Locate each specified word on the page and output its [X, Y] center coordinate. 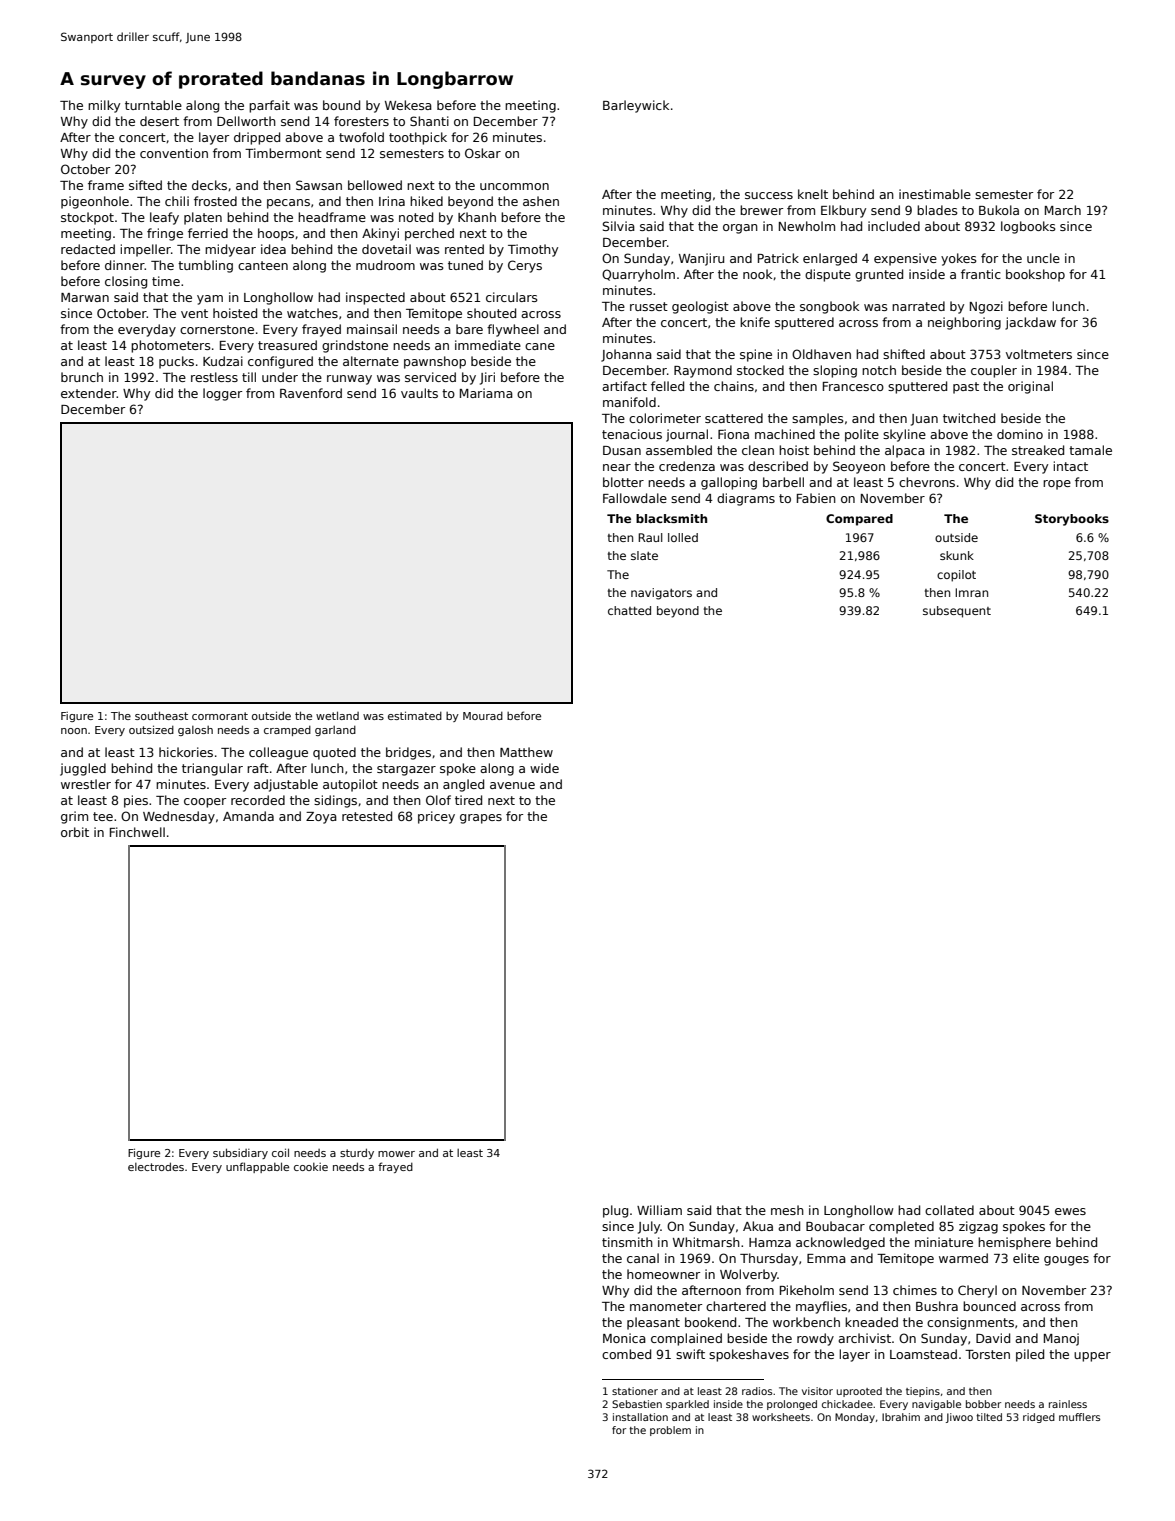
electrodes [156, 1166]
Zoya [321, 818]
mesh [787, 1210]
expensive [905, 259]
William [659, 1210]
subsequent [957, 612]
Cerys [525, 266]
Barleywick [636, 106]
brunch [82, 377]
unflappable [257, 1167]
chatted [629, 610]
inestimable [935, 194]
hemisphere [1014, 1243]
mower [396, 1154]
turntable [153, 105]
